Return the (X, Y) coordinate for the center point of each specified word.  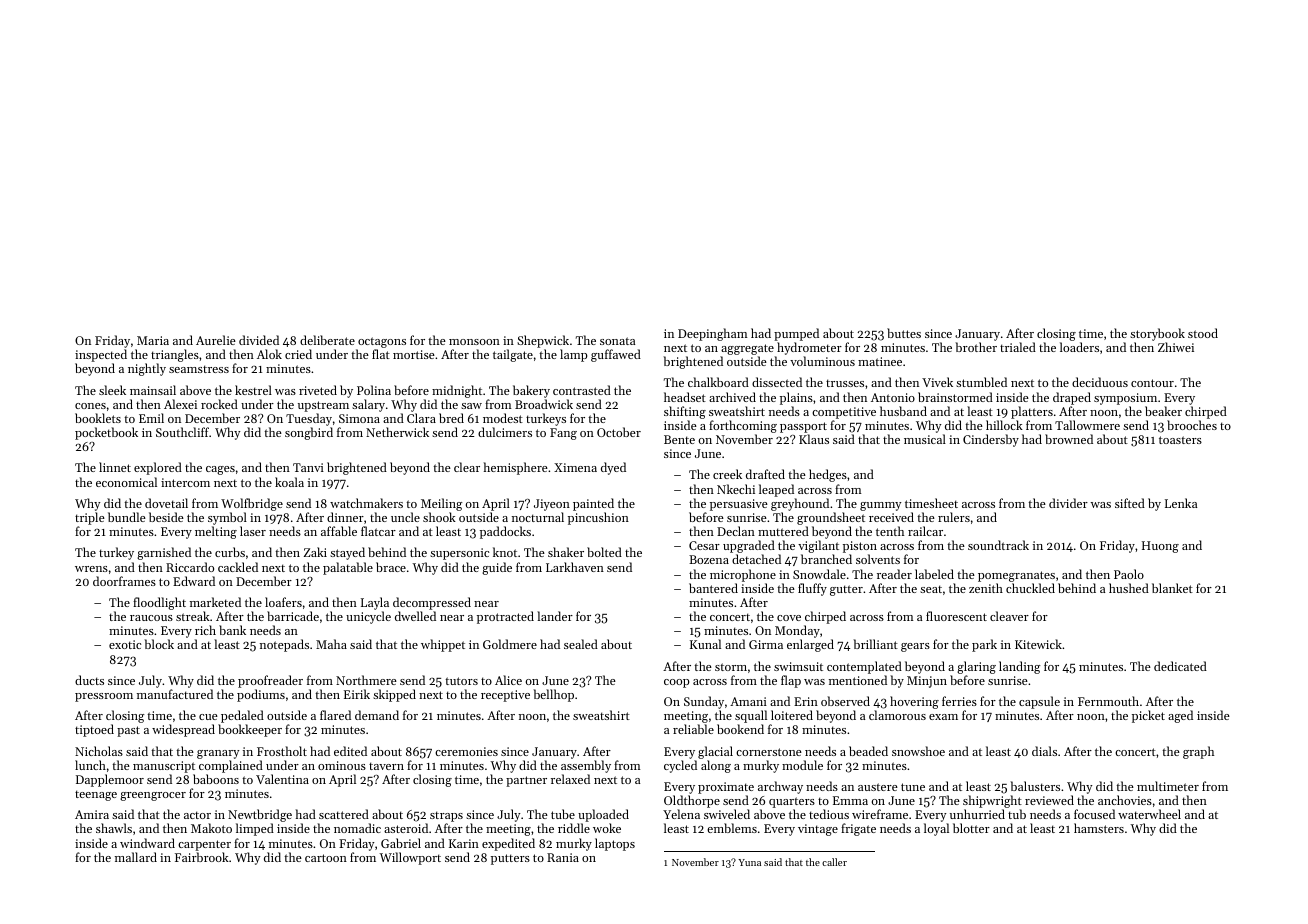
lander (555, 616)
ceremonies (466, 751)
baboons (216, 779)
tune (913, 787)
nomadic (357, 828)
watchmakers (366, 503)
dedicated (1180, 666)
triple (90, 518)
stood (1203, 333)
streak (193, 616)
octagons (382, 342)
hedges (828, 475)
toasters (1180, 440)
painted (593, 504)
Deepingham (713, 334)
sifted (1130, 503)
